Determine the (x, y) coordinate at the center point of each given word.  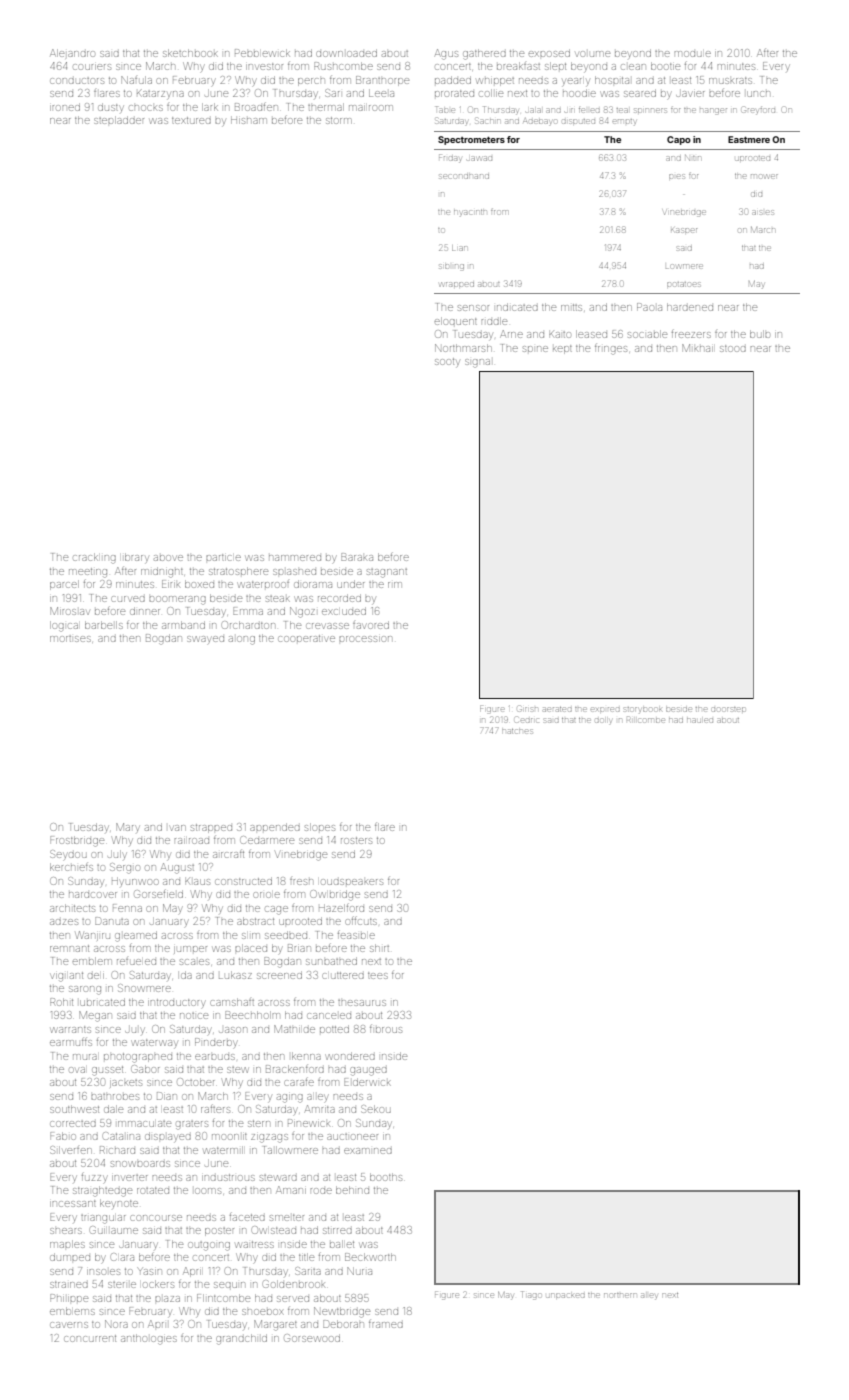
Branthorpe (382, 81)
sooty (447, 362)
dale (113, 1109)
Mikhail (697, 348)
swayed (205, 640)
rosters (356, 840)
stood (733, 348)
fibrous (386, 1029)
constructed (243, 881)
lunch (758, 94)
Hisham (249, 121)
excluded (344, 611)
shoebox (263, 1312)
